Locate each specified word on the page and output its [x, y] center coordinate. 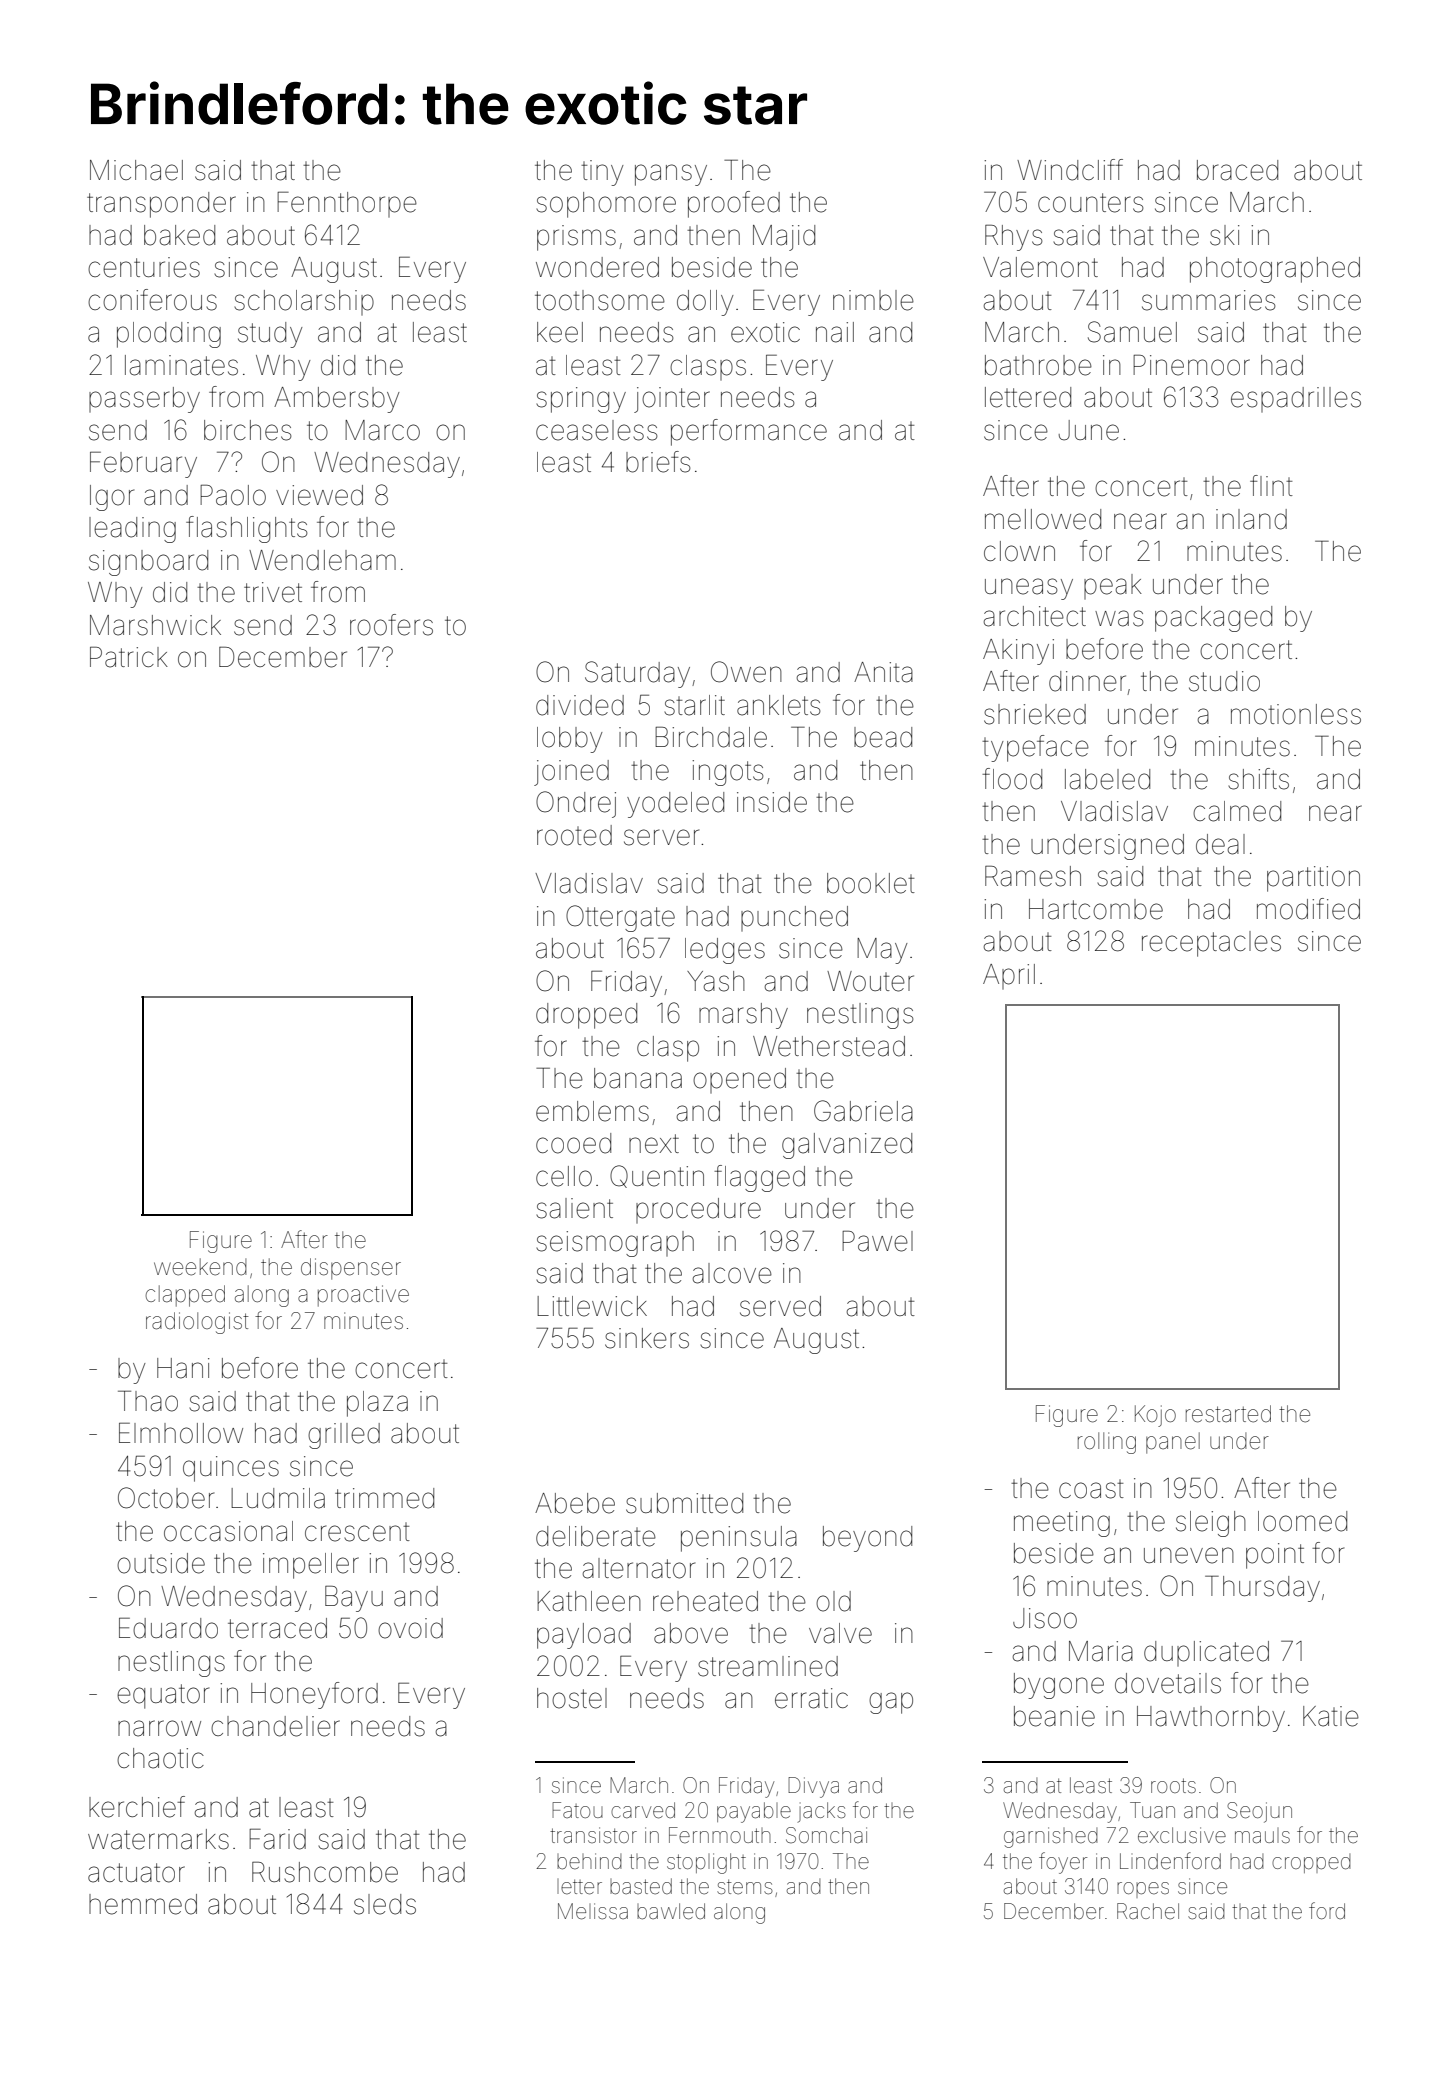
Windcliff [1070, 170]
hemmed [143, 1904]
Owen [746, 672]
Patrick [129, 657]
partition [1313, 879]
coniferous [152, 300]
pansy [671, 175]
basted [641, 1886]
